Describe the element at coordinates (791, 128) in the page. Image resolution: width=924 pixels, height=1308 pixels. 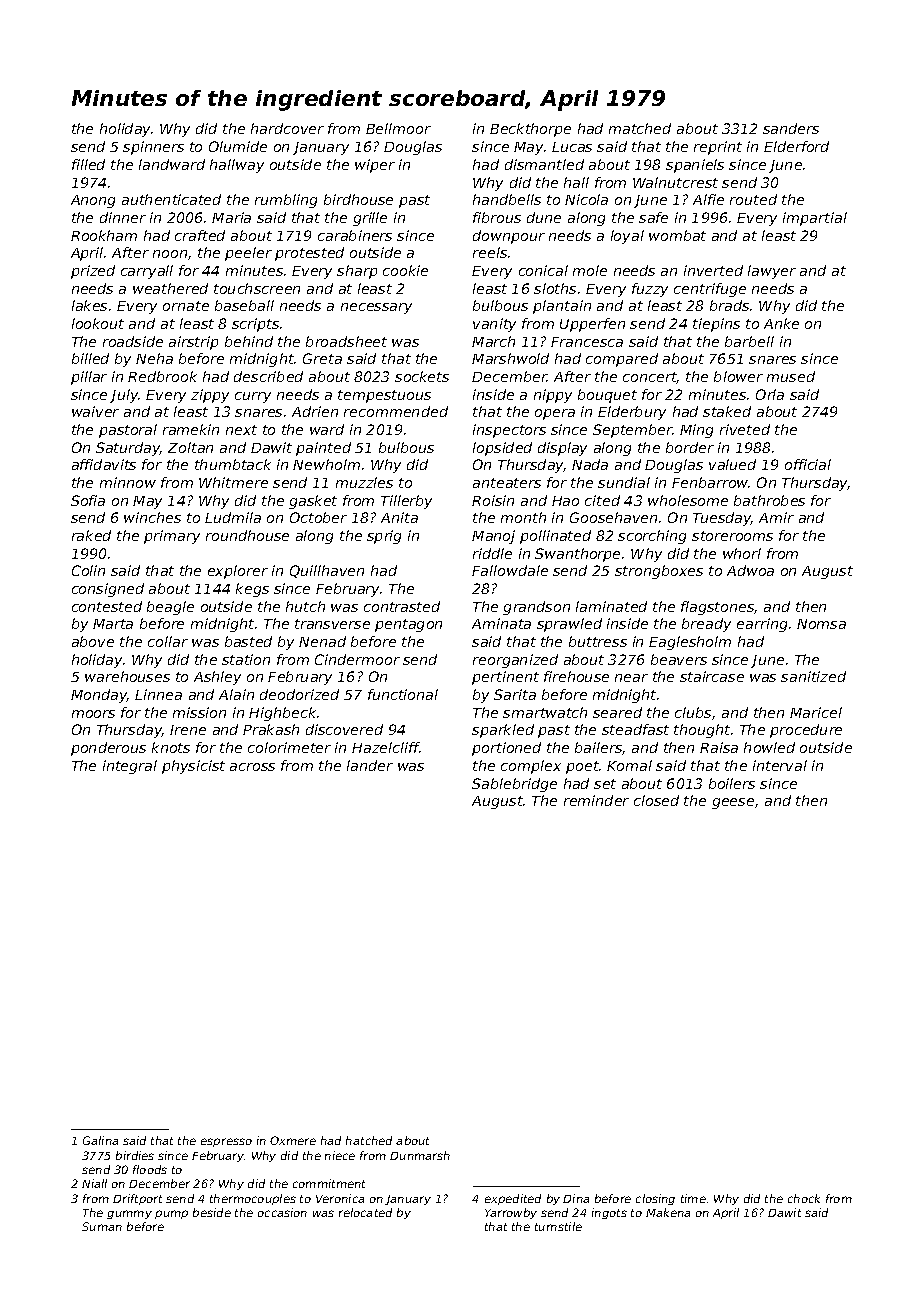
I see `sanders` at that location.
